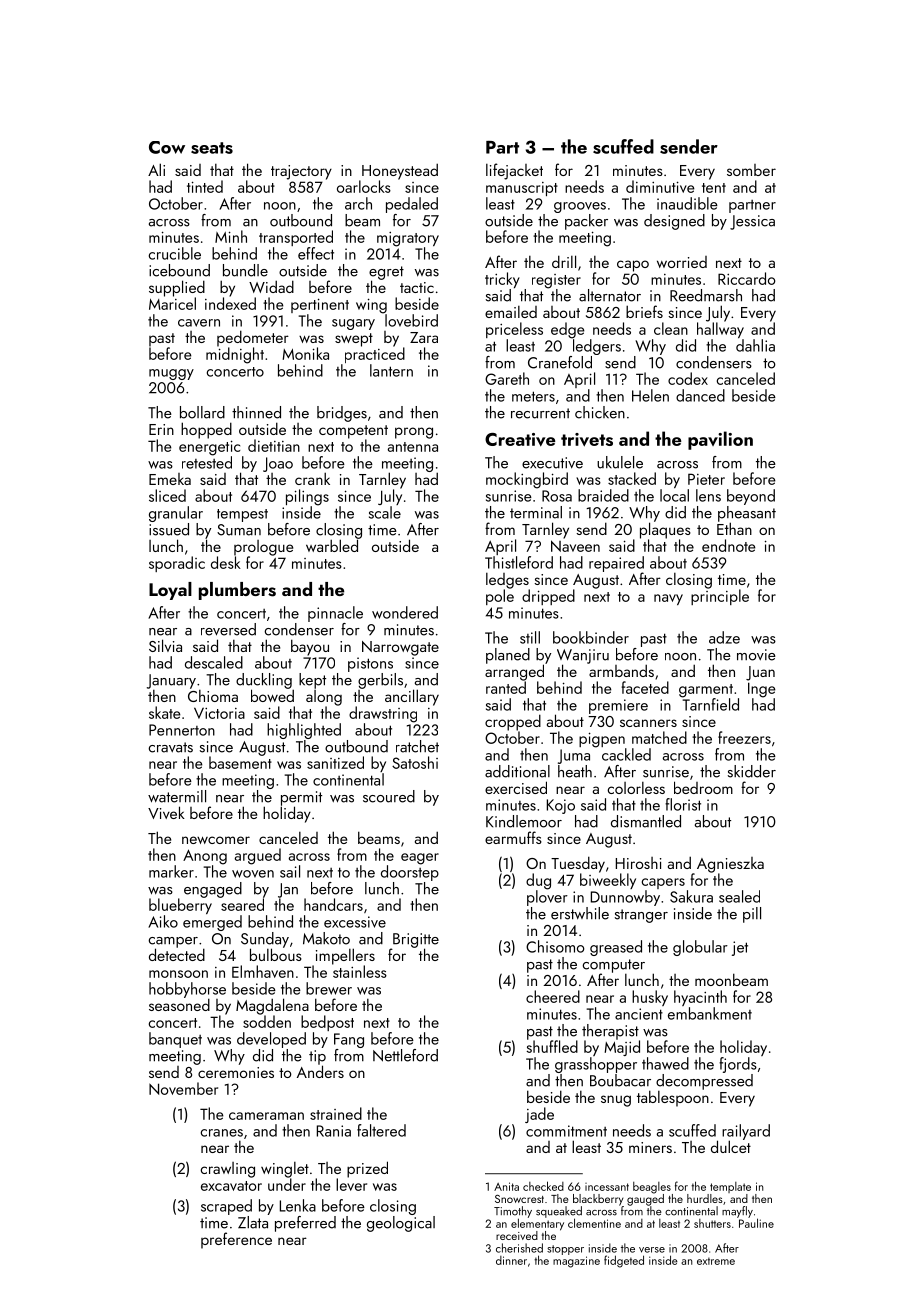  Describe the element at coordinates (641, 916) in the document. I see `stranger` at that location.
